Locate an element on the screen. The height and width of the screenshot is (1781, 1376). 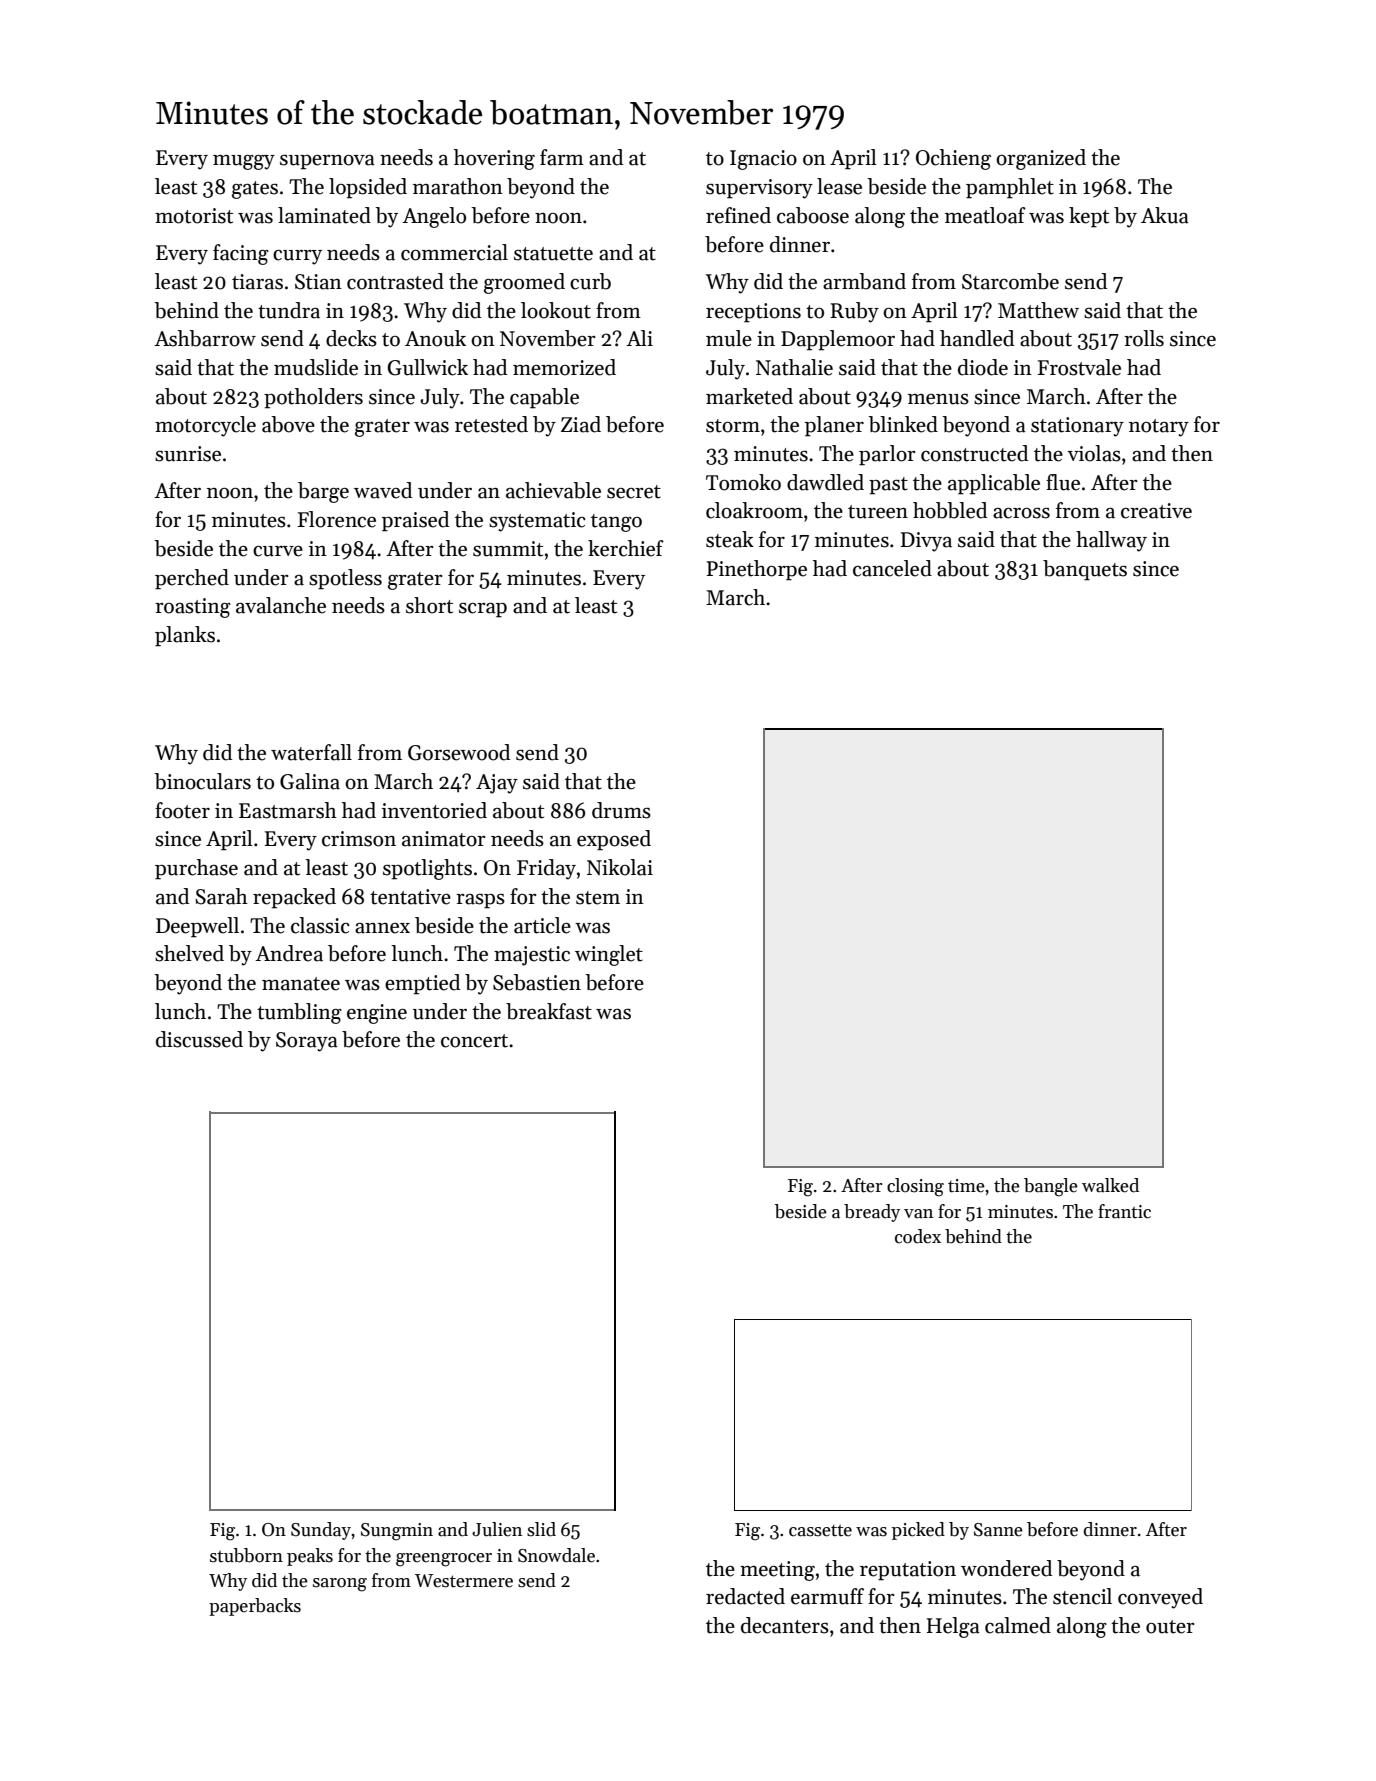
avalanche is located at coordinates (281, 605).
